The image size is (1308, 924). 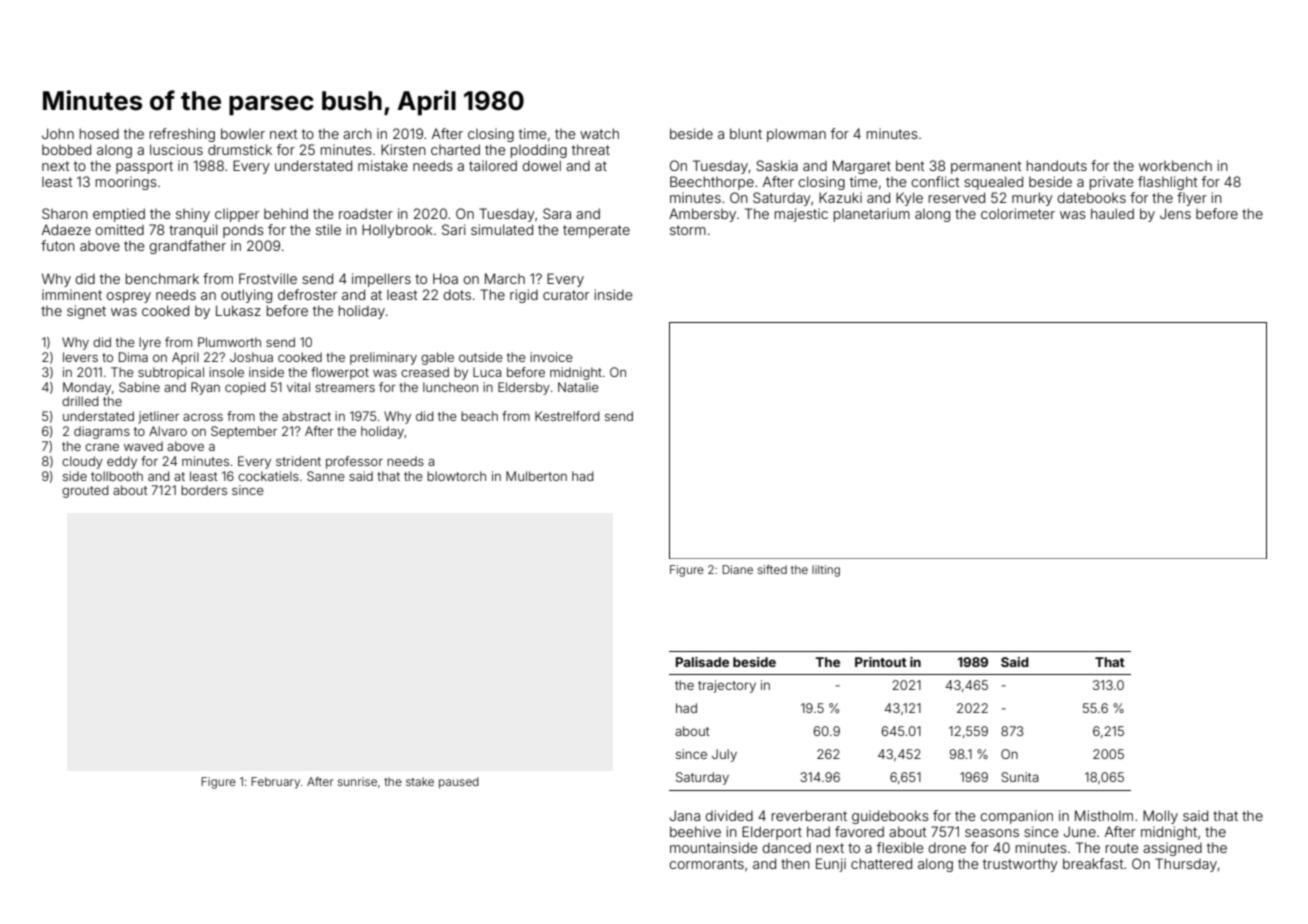 I want to click on passport, so click(x=144, y=167).
